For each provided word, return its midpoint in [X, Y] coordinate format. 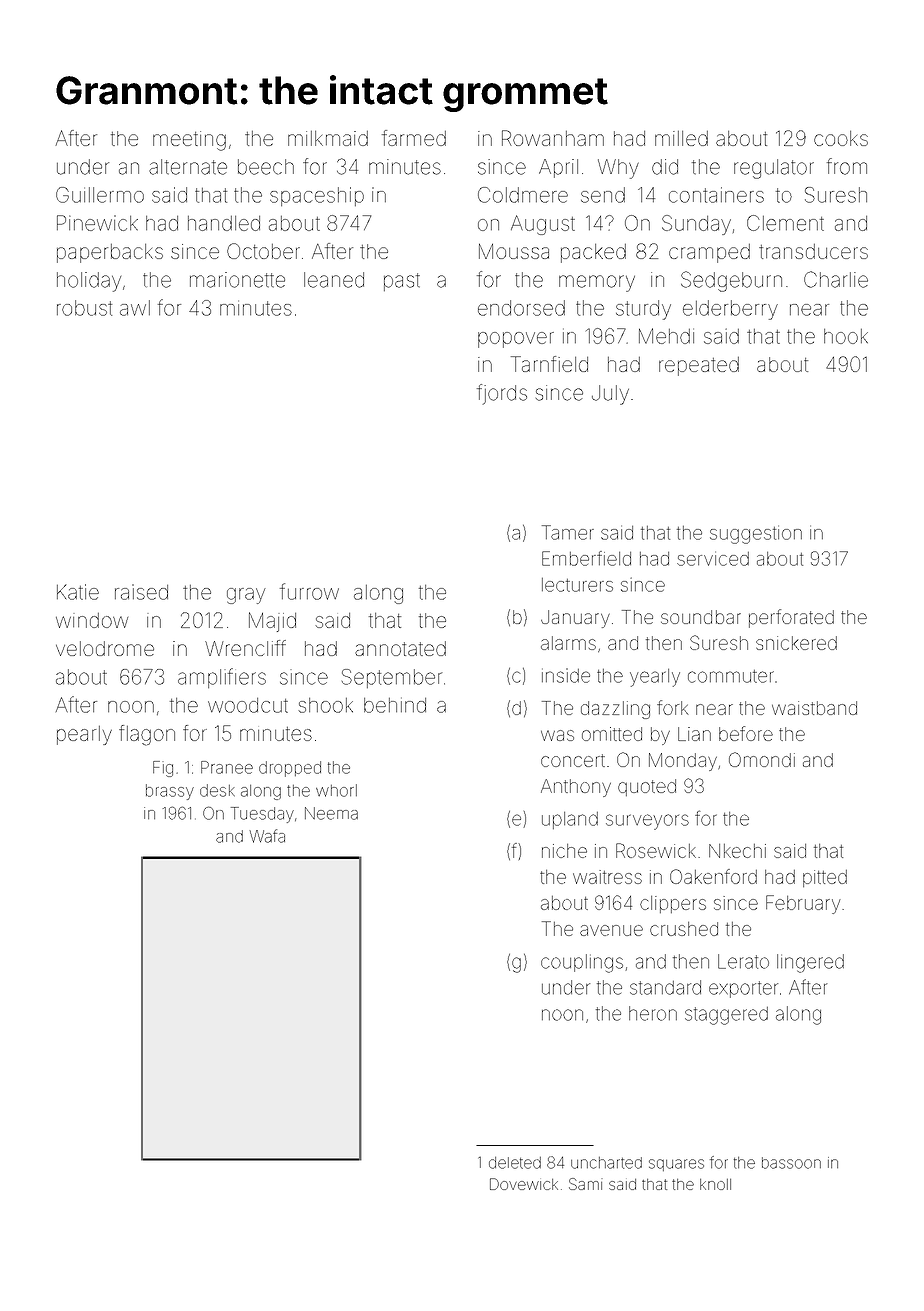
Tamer [568, 532]
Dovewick [524, 1184]
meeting [189, 141]
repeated [699, 366]
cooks [841, 138]
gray [246, 596]
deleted [515, 1163]
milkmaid [328, 138]
